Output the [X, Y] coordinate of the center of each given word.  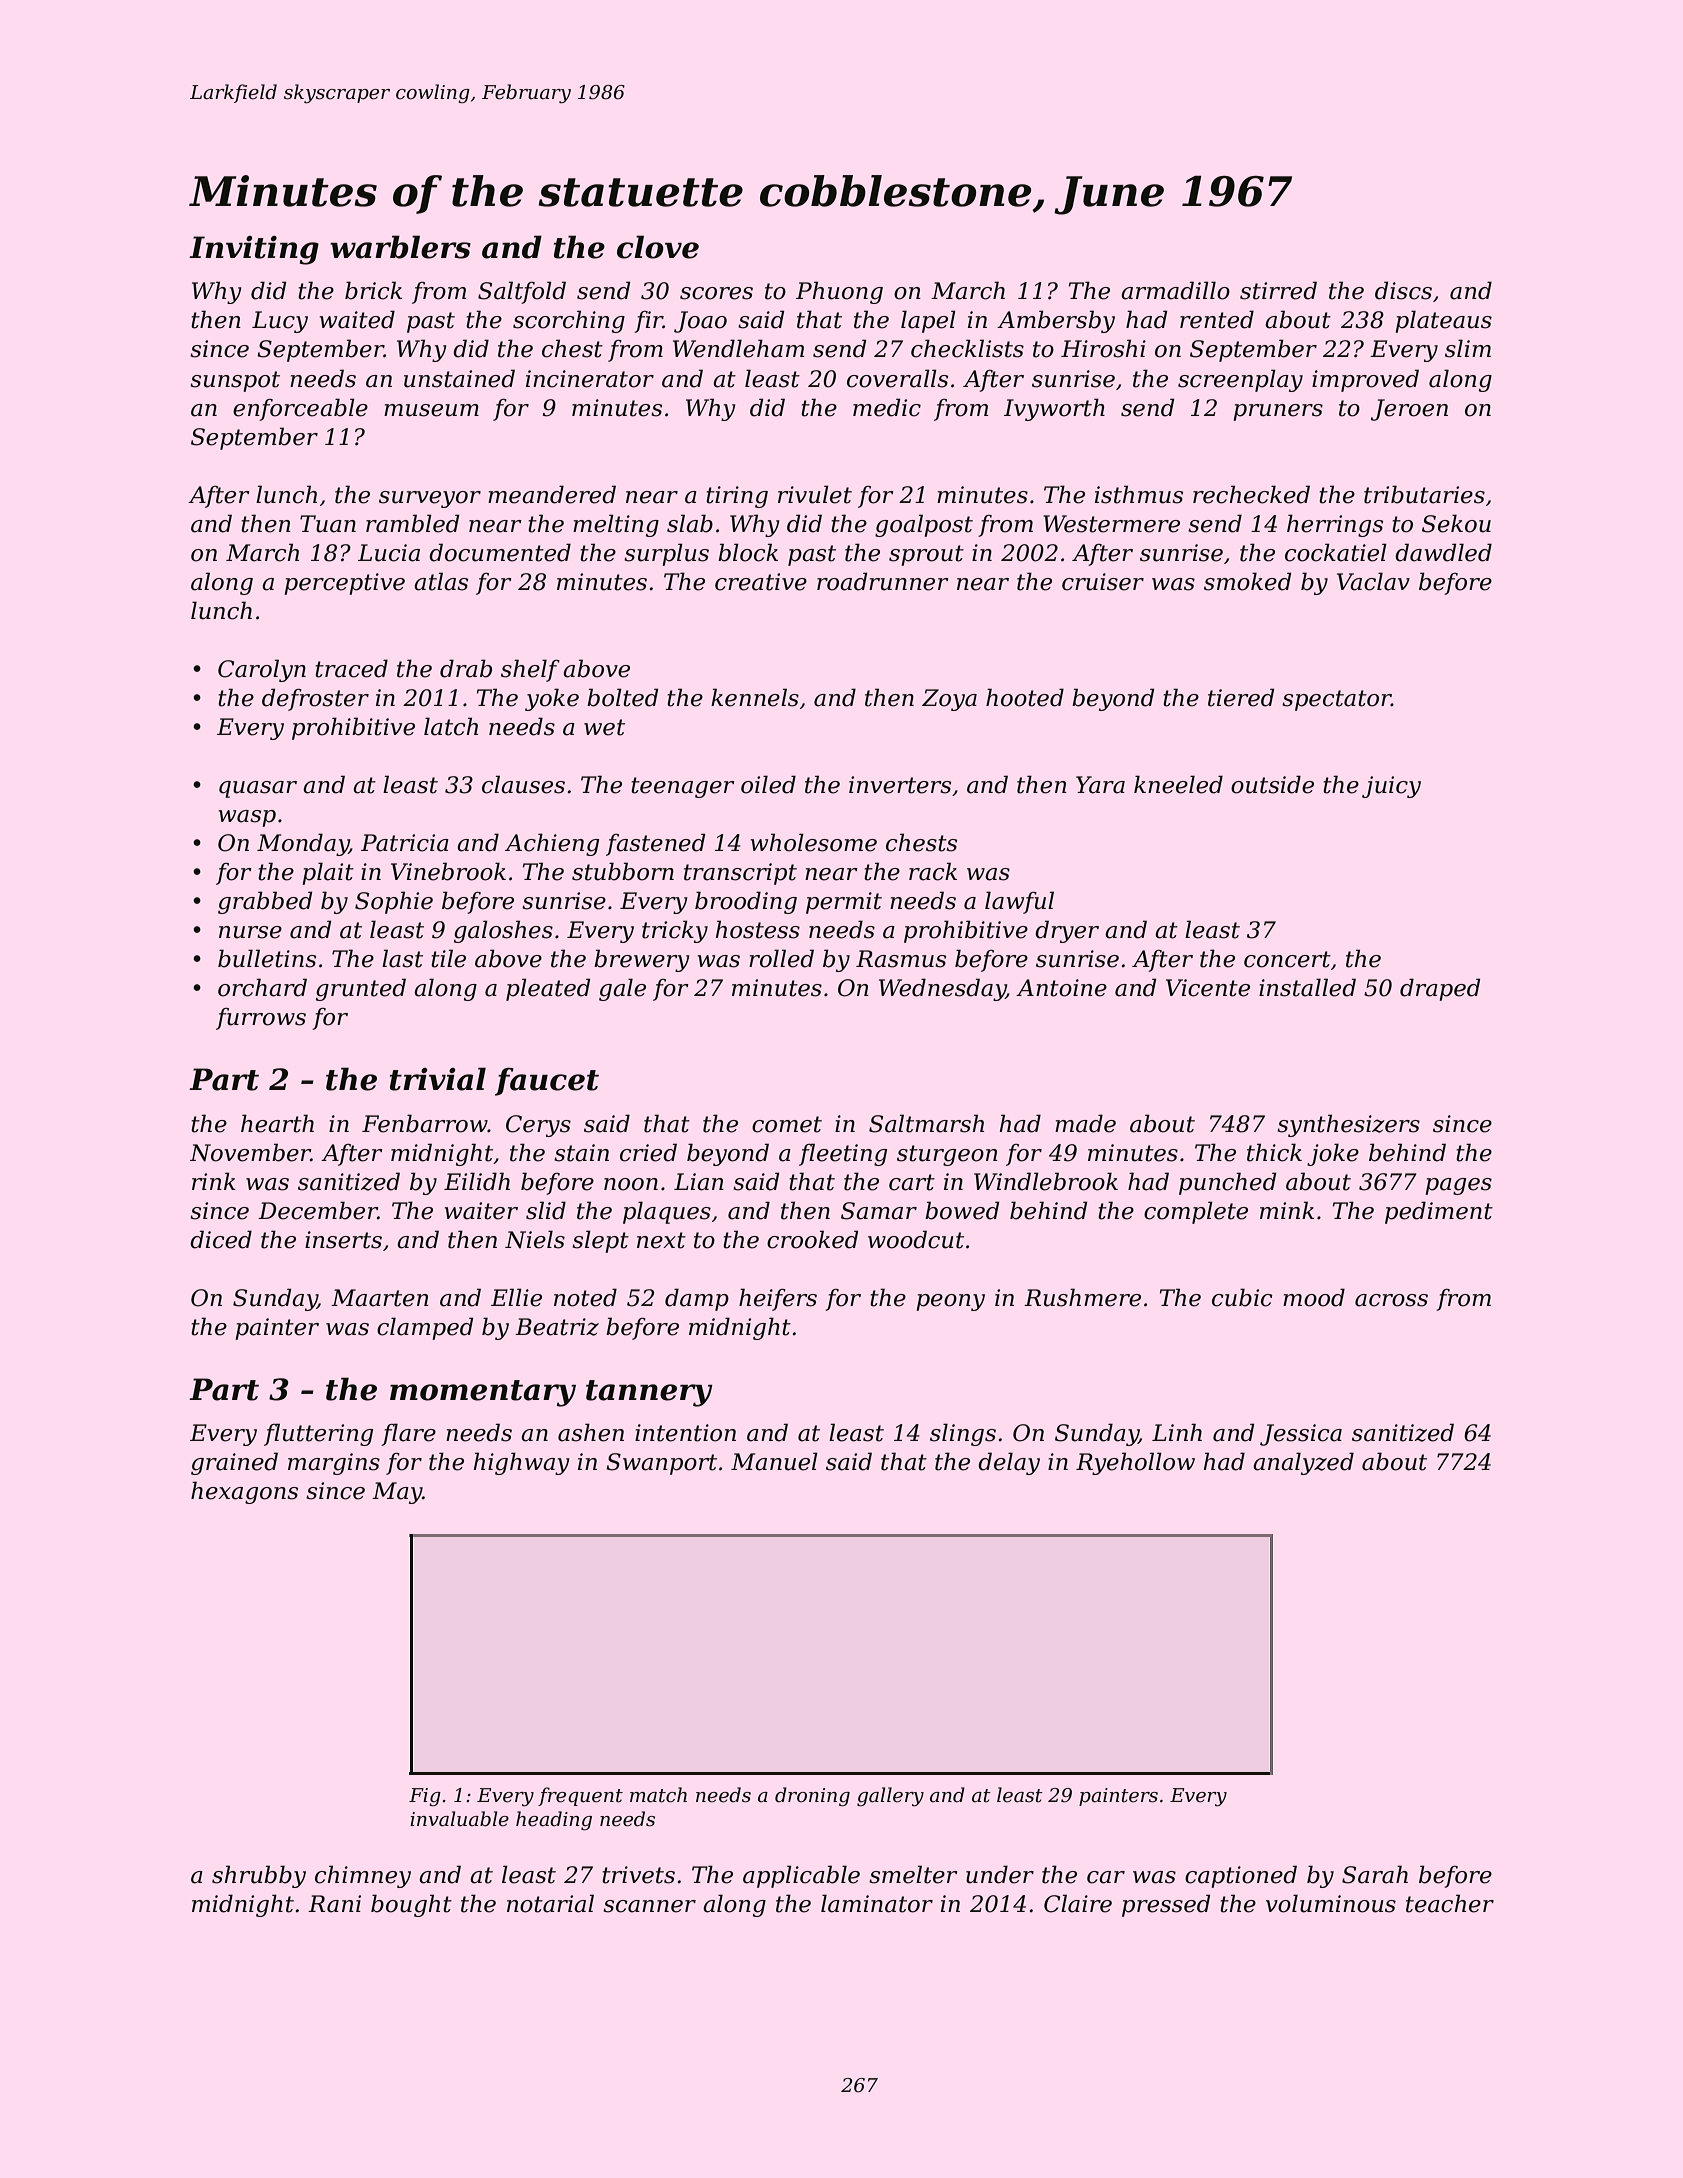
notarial [550, 1903]
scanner [649, 1906]
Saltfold [522, 292]
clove [658, 247]
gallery [890, 1796]
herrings [1335, 525]
